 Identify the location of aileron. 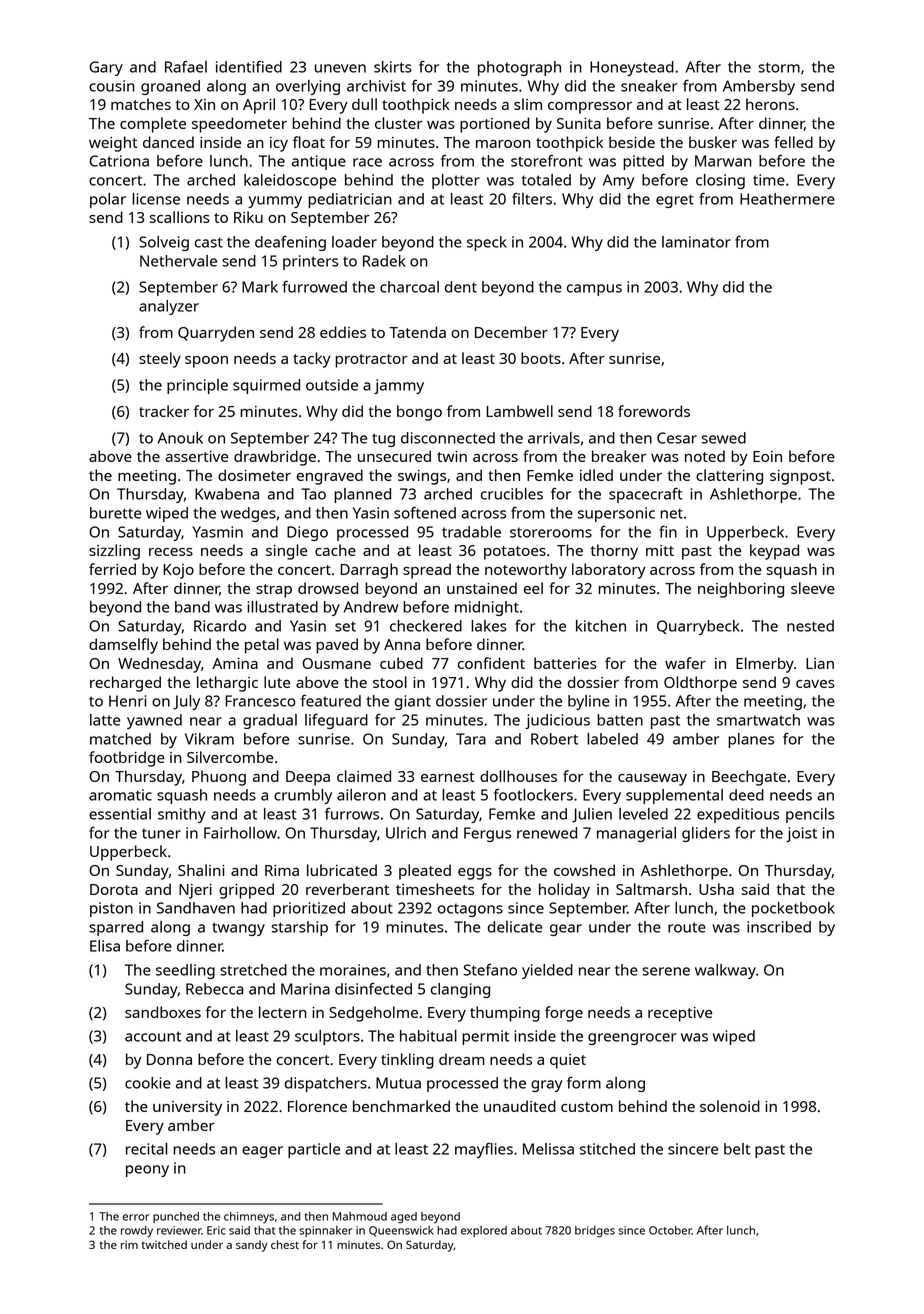
(361, 795).
